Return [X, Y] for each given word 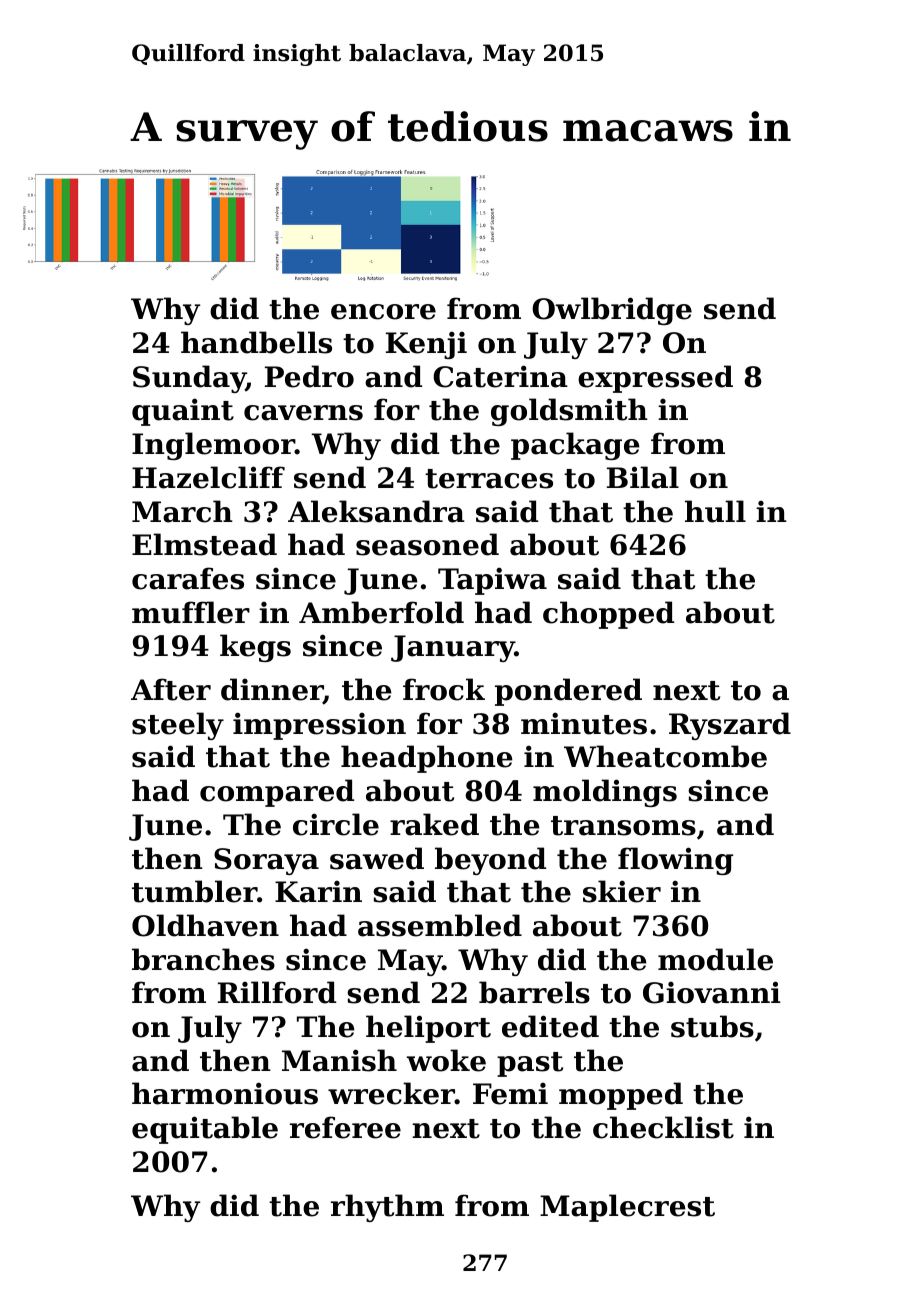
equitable [205, 1130]
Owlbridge [612, 311]
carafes [188, 578]
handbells [256, 342]
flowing [675, 861]
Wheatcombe [665, 756]
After [171, 689]
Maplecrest [627, 1208]
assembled [440, 925]
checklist [663, 1127]
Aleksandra [376, 511]
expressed [655, 379]
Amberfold [381, 612]
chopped [608, 615]
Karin [318, 891]
